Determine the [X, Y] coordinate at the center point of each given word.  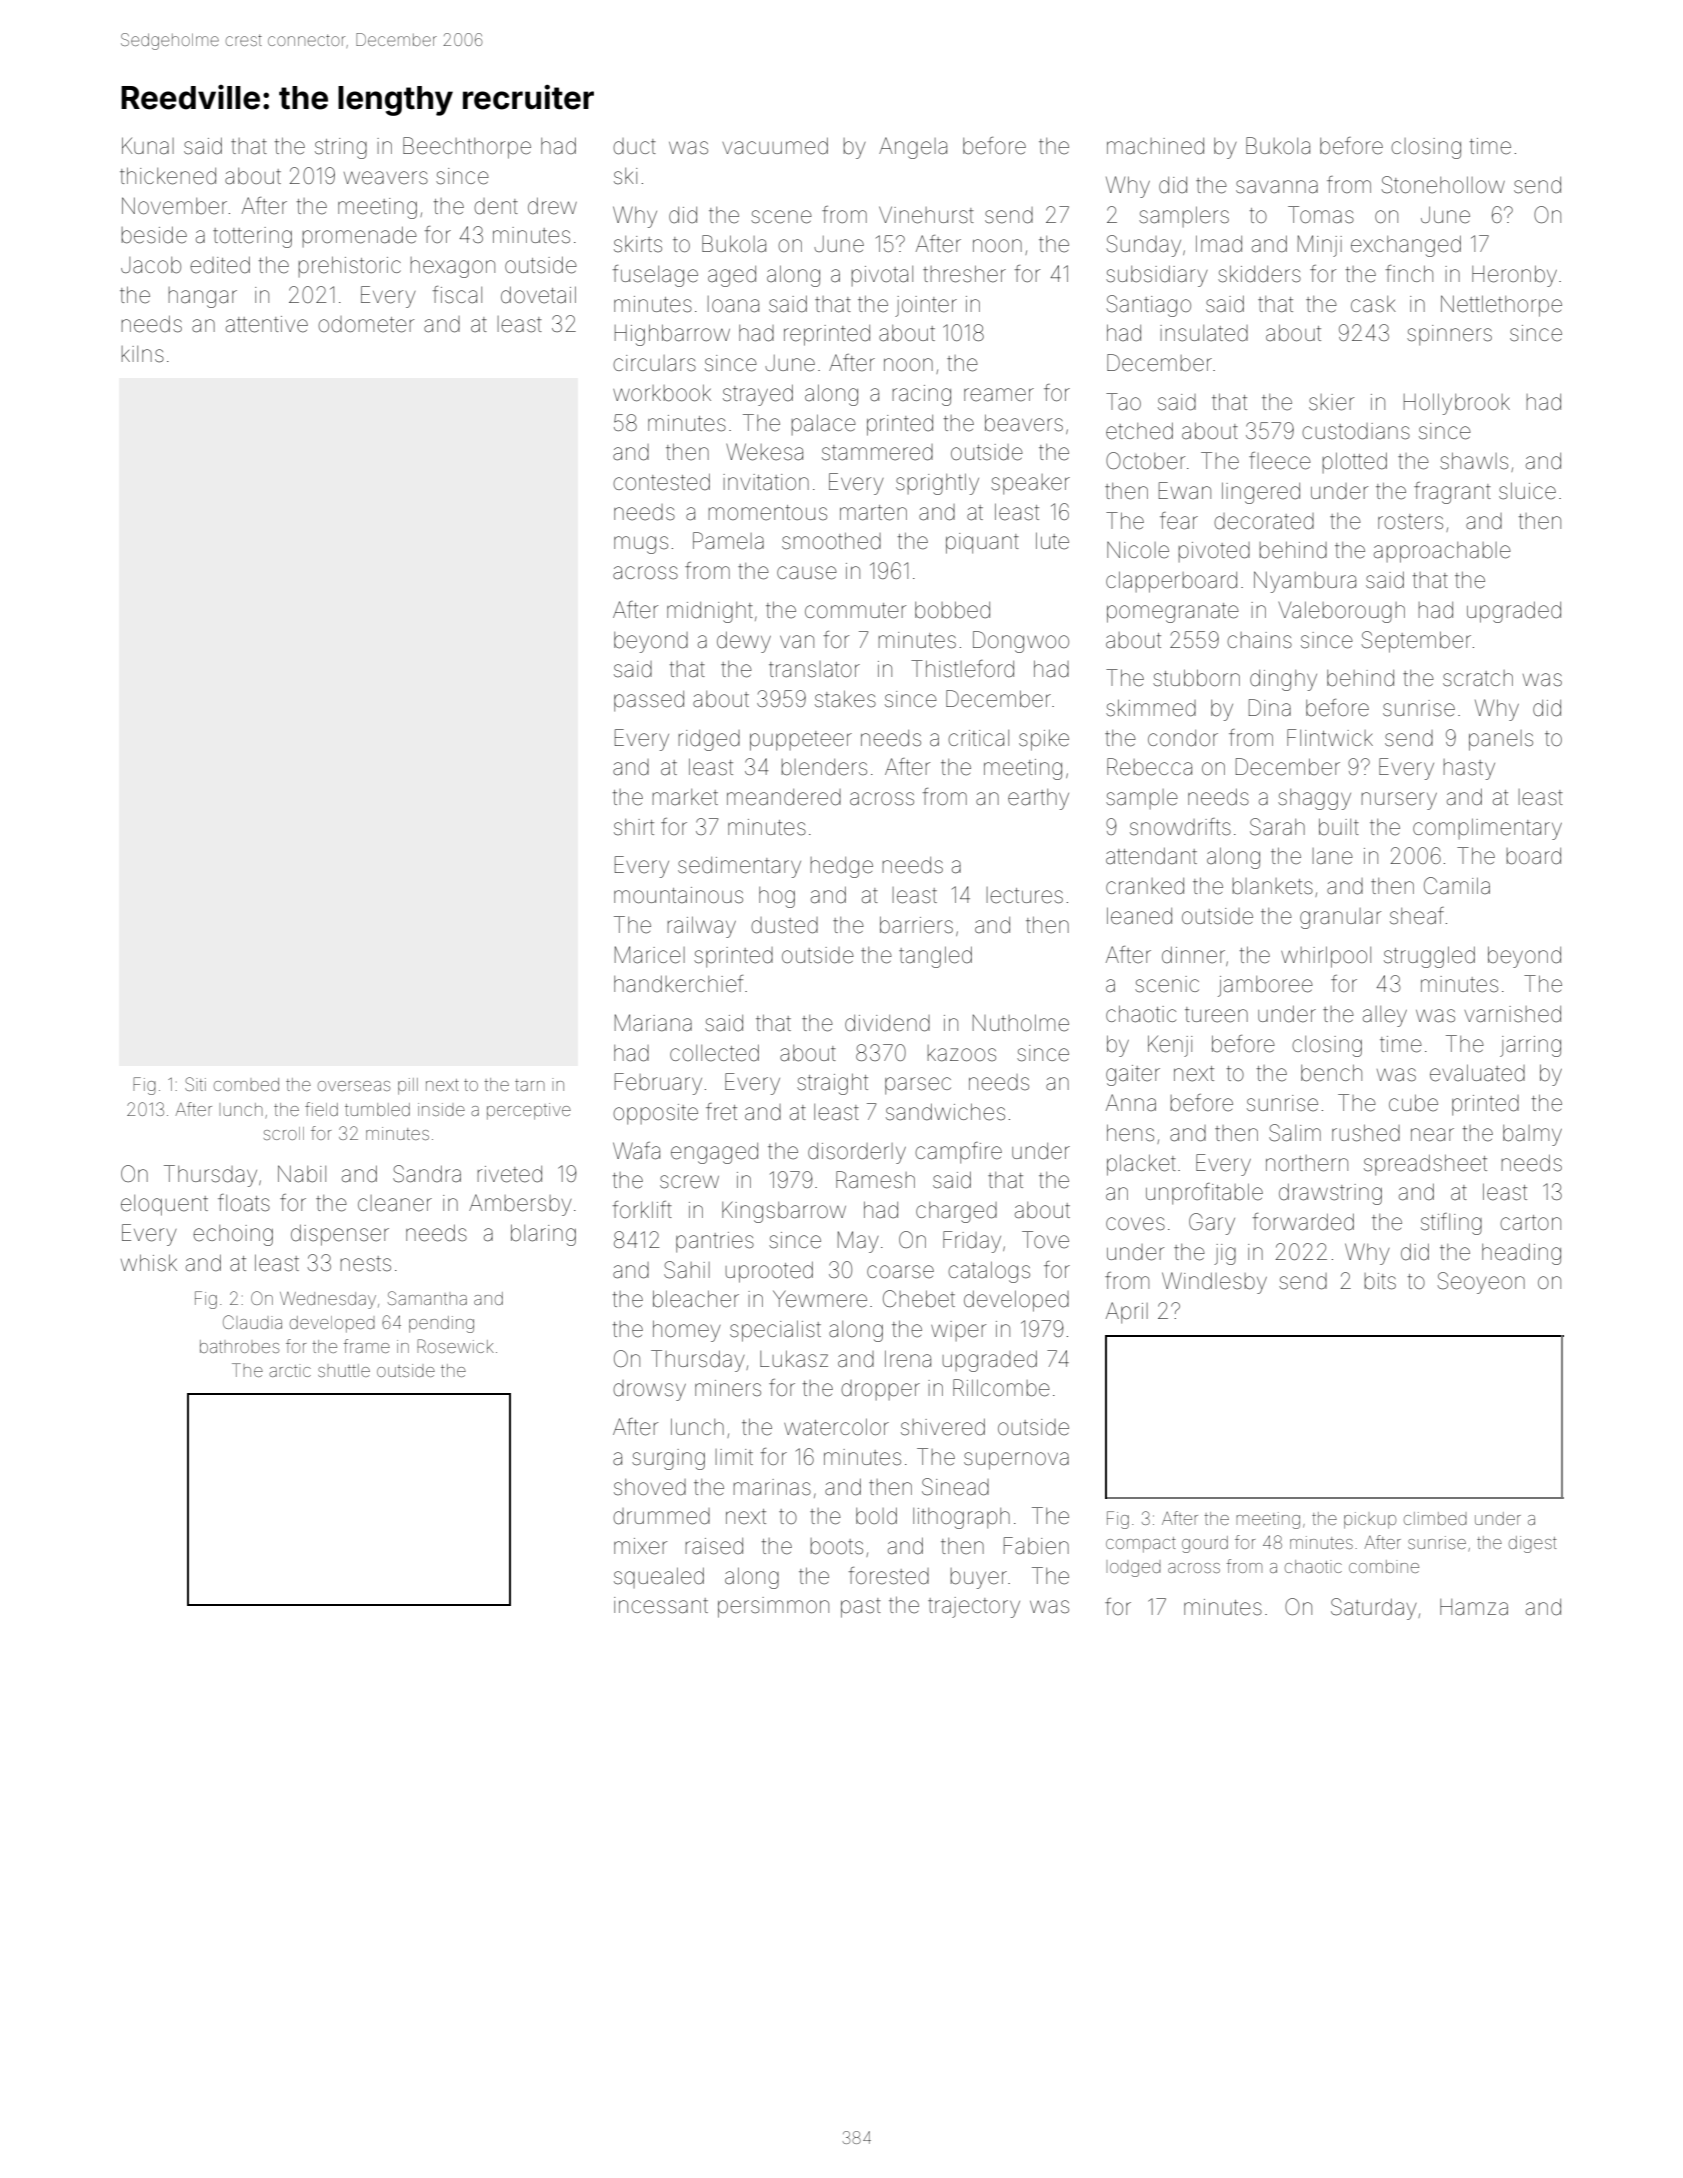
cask [1373, 304]
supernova [1016, 1461]
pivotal [882, 276]
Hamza [1474, 1607]
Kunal [148, 146]
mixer [640, 1546]
